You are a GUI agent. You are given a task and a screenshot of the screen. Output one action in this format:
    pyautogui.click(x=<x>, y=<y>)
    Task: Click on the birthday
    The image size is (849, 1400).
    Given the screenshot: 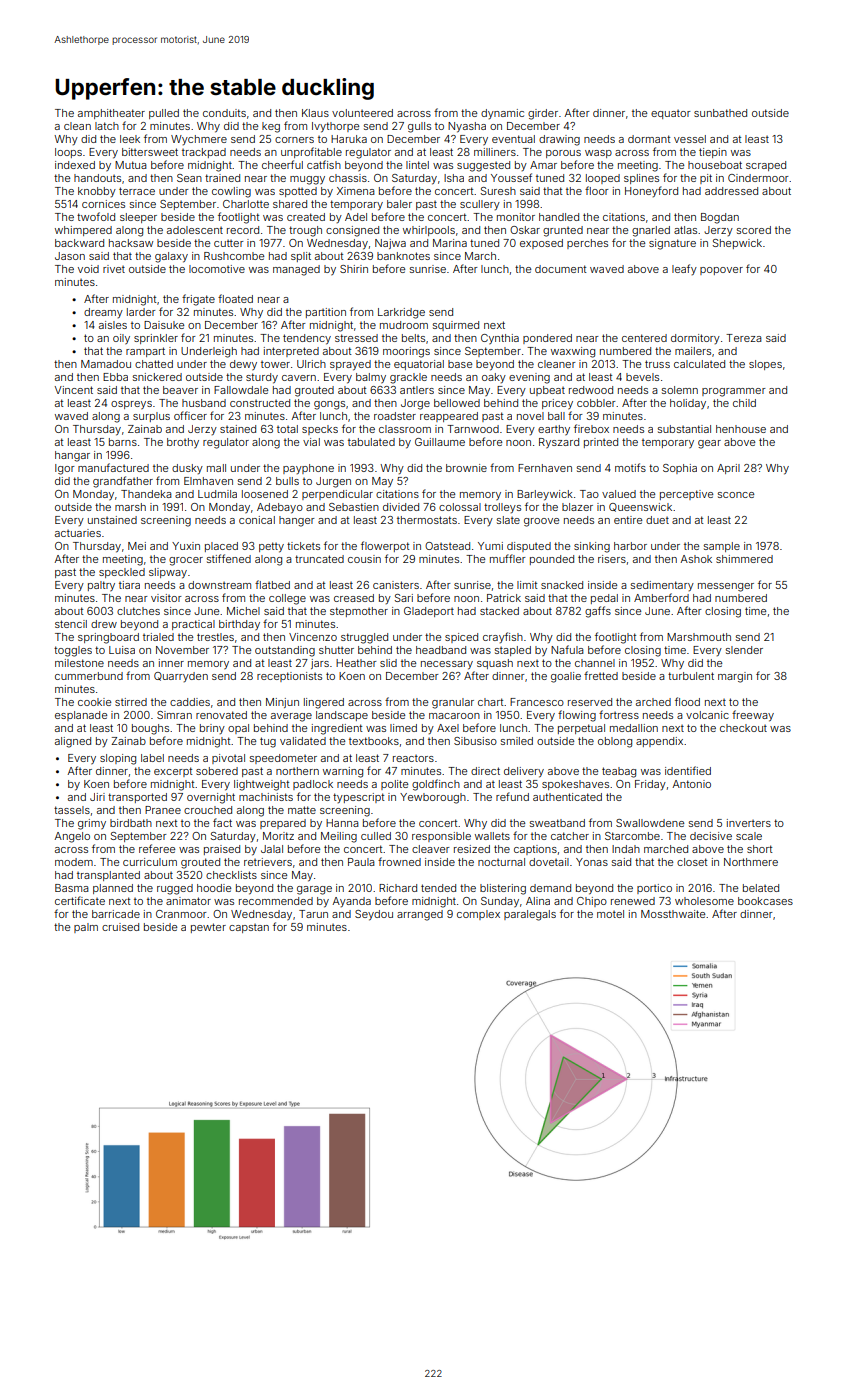 What is the action you would take?
    pyautogui.click(x=239, y=625)
